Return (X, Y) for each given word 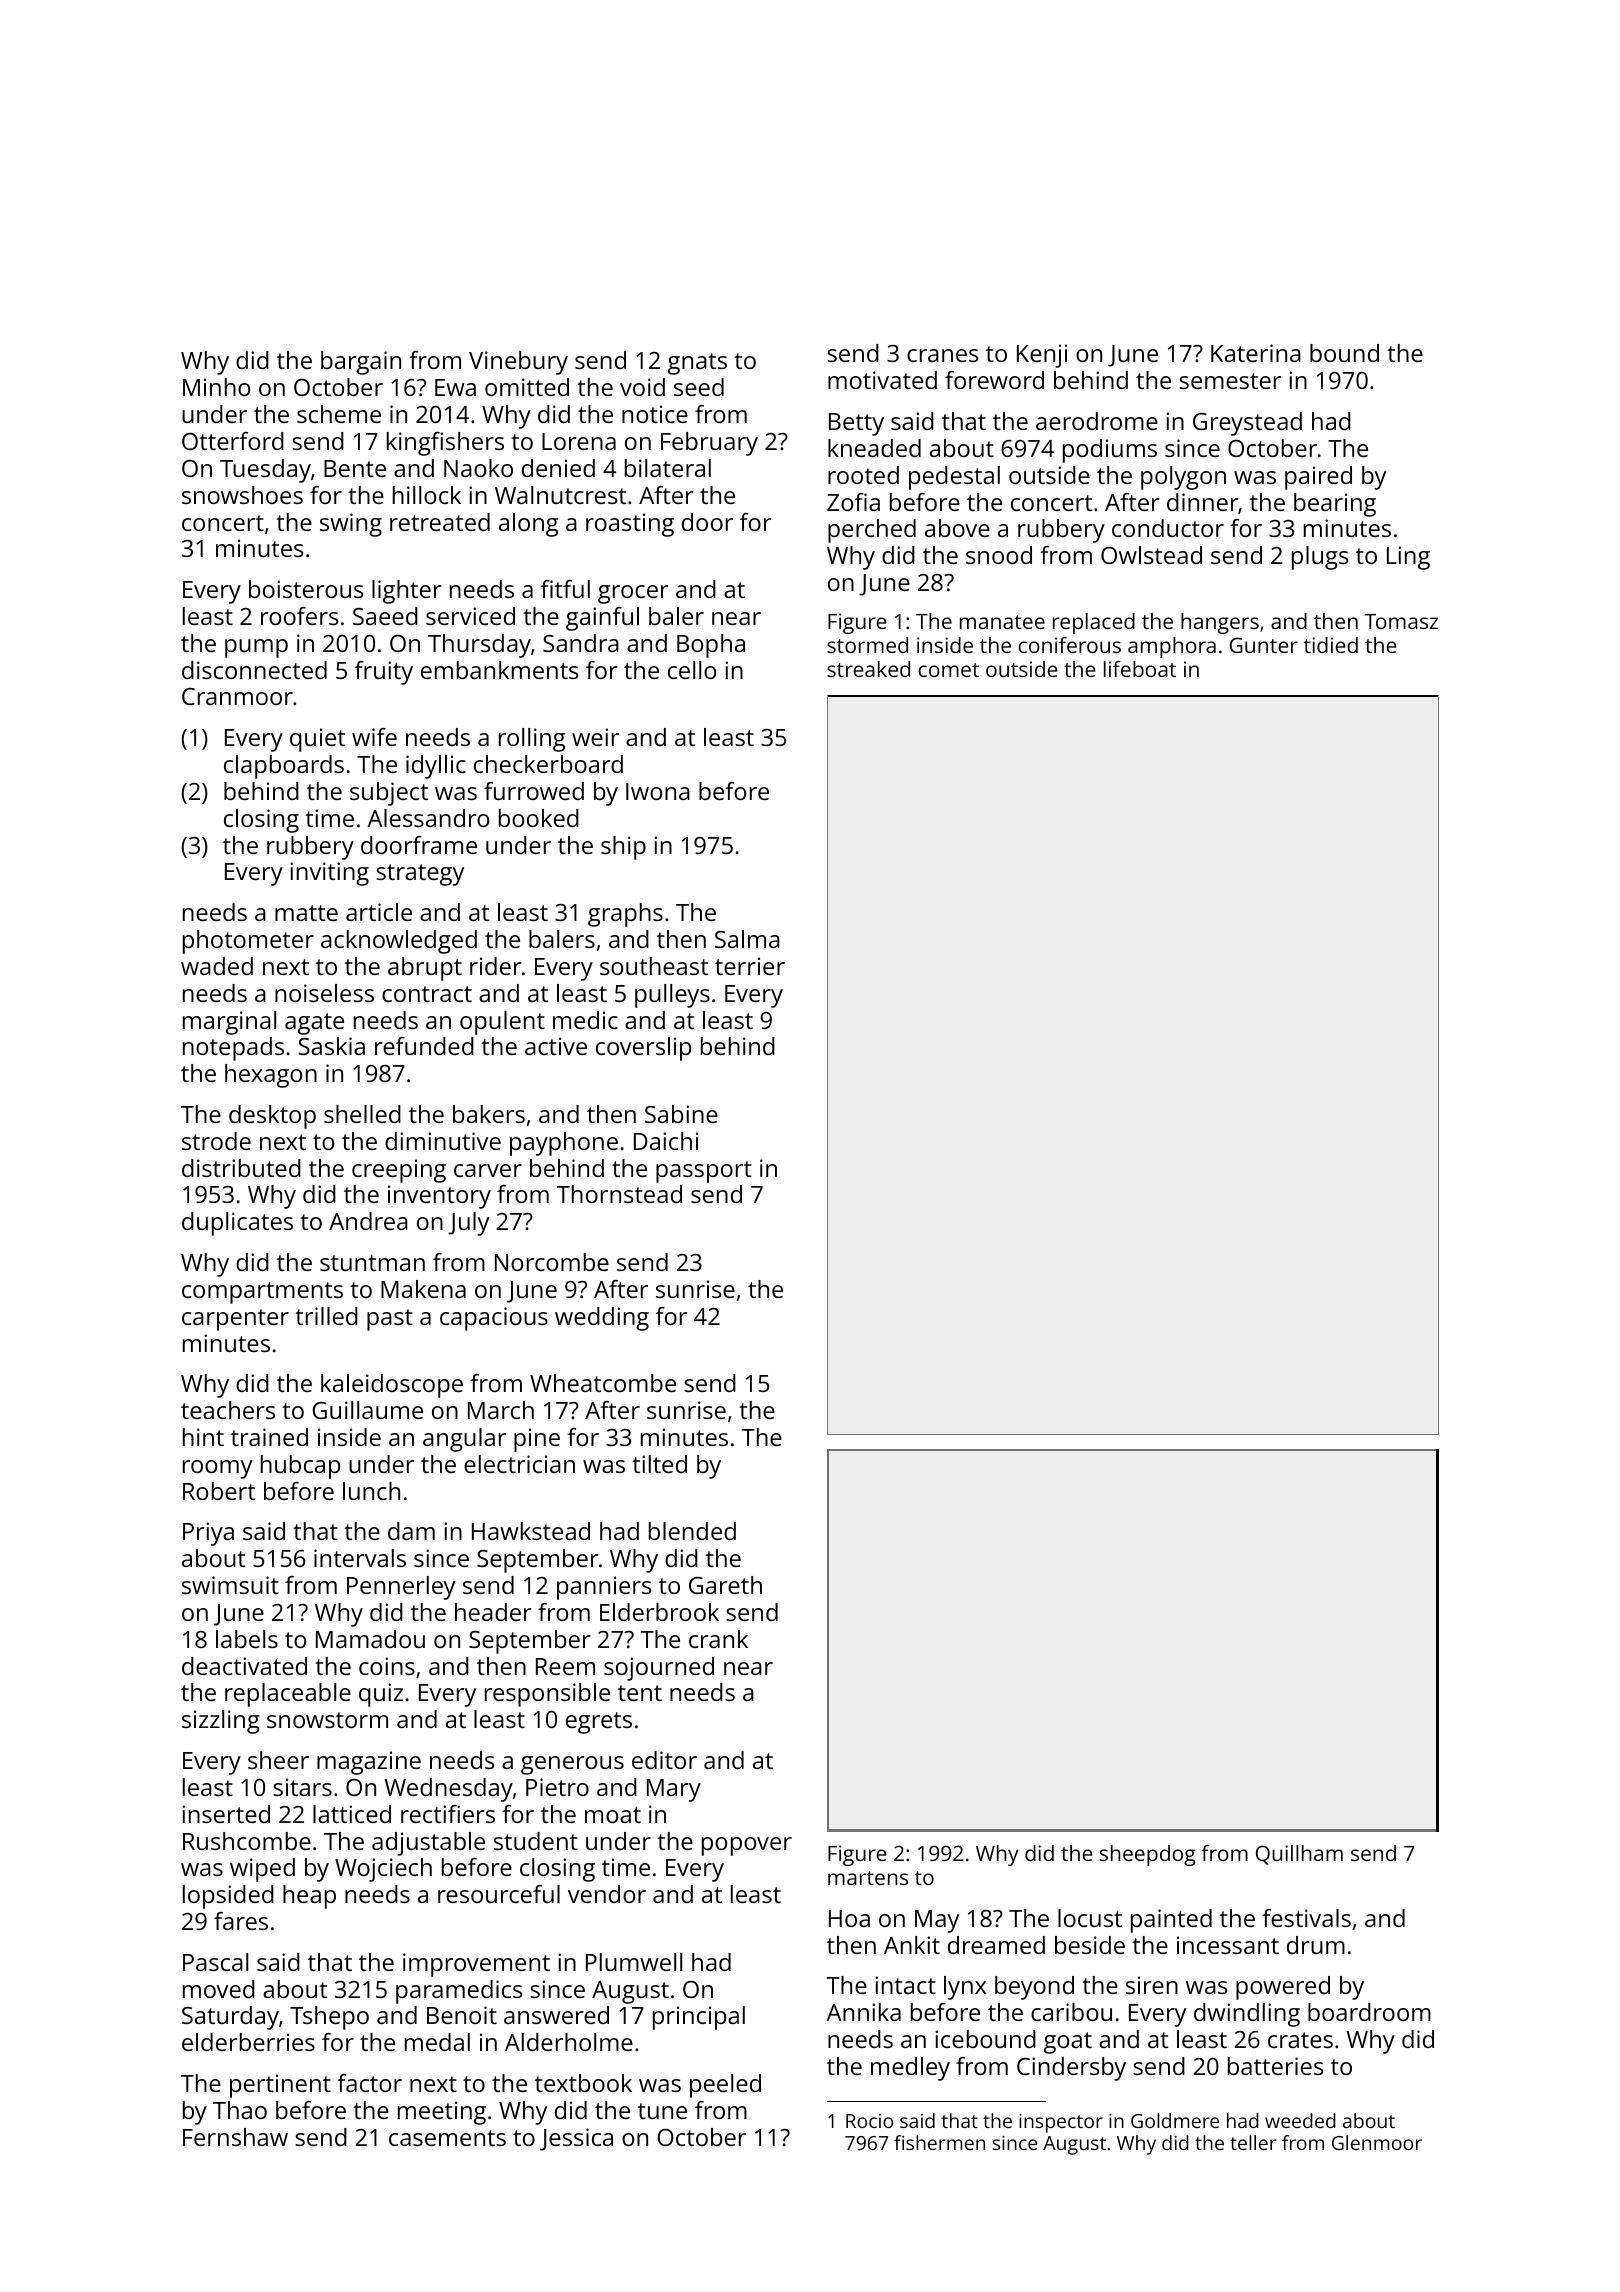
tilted (659, 1464)
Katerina (1256, 353)
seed (699, 387)
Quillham (1299, 1855)
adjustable (428, 1844)
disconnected (254, 670)
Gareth (725, 1585)
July (468, 1224)
